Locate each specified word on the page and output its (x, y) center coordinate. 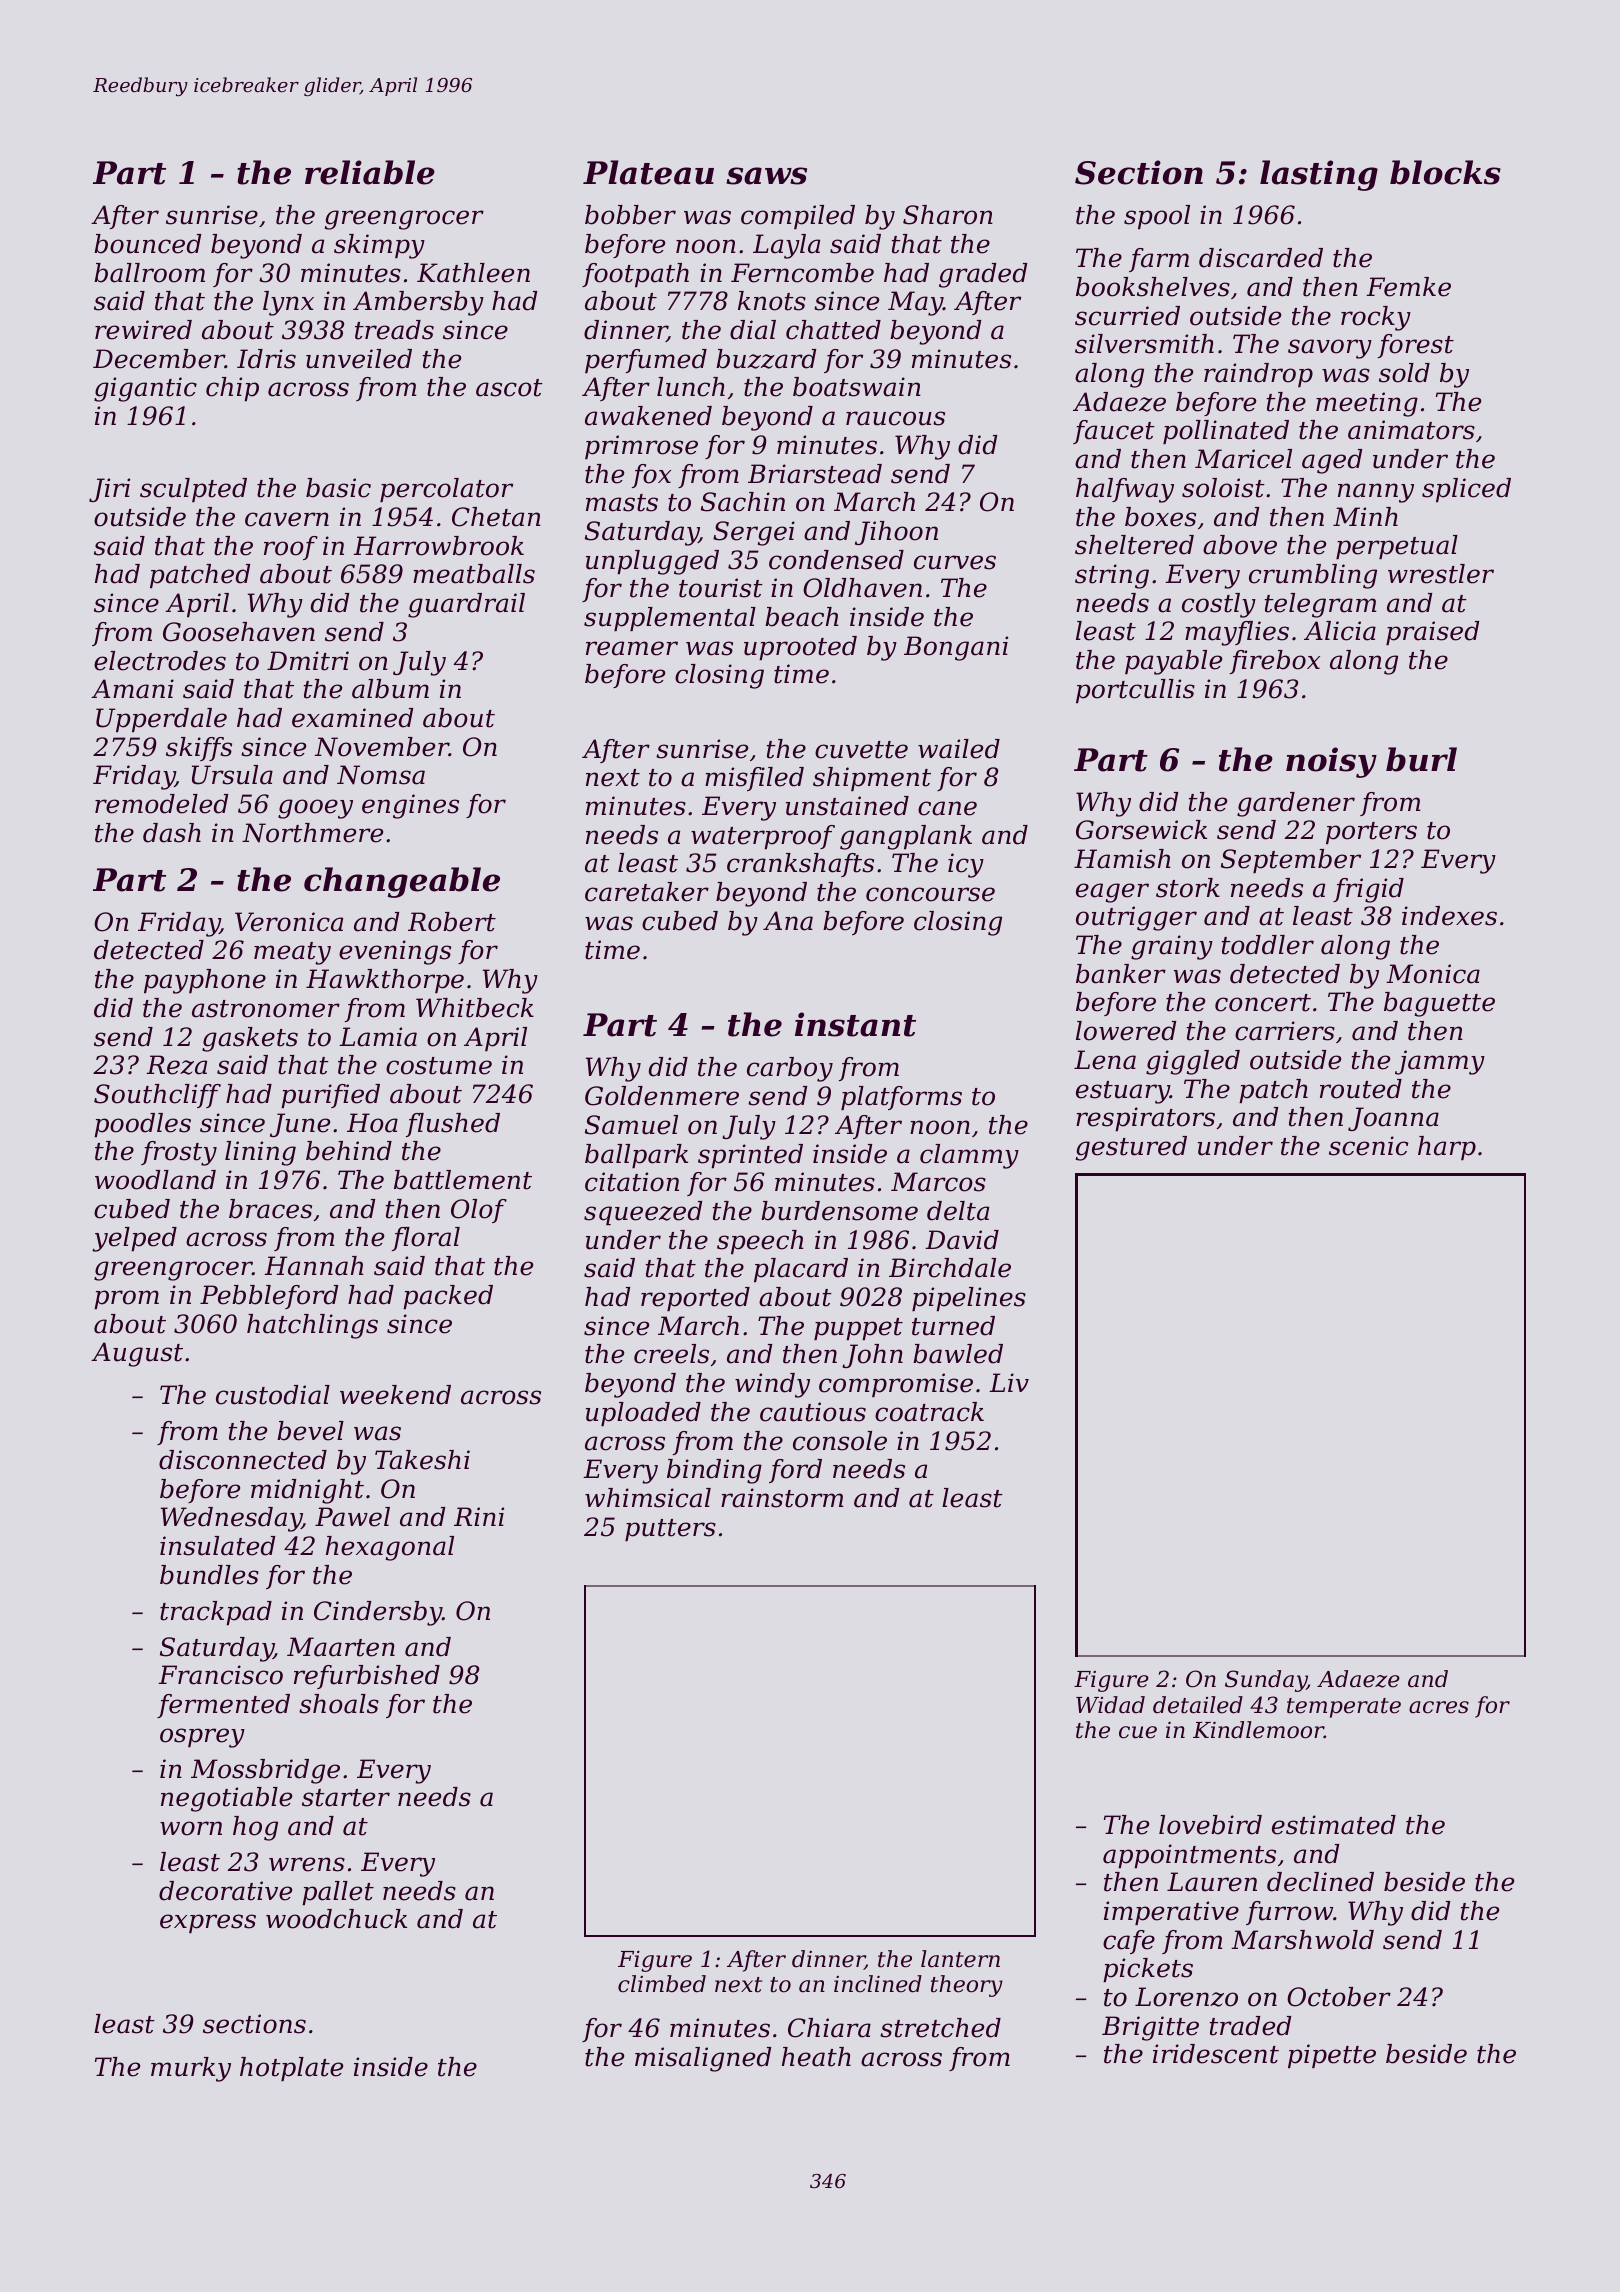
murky (191, 2069)
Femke (1408, 287)
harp (1447, 1148)
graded (983, 275)
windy (772, 1385)
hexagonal (390, 1548)
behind (349, 1151)
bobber (630, 215)
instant (855, 1024)
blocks (1445, 172)
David (962, 1240)
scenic (1368, 1146)
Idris (266, 359)
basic (338, 488)
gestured (1131, 1148)
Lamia (378, 1037)
